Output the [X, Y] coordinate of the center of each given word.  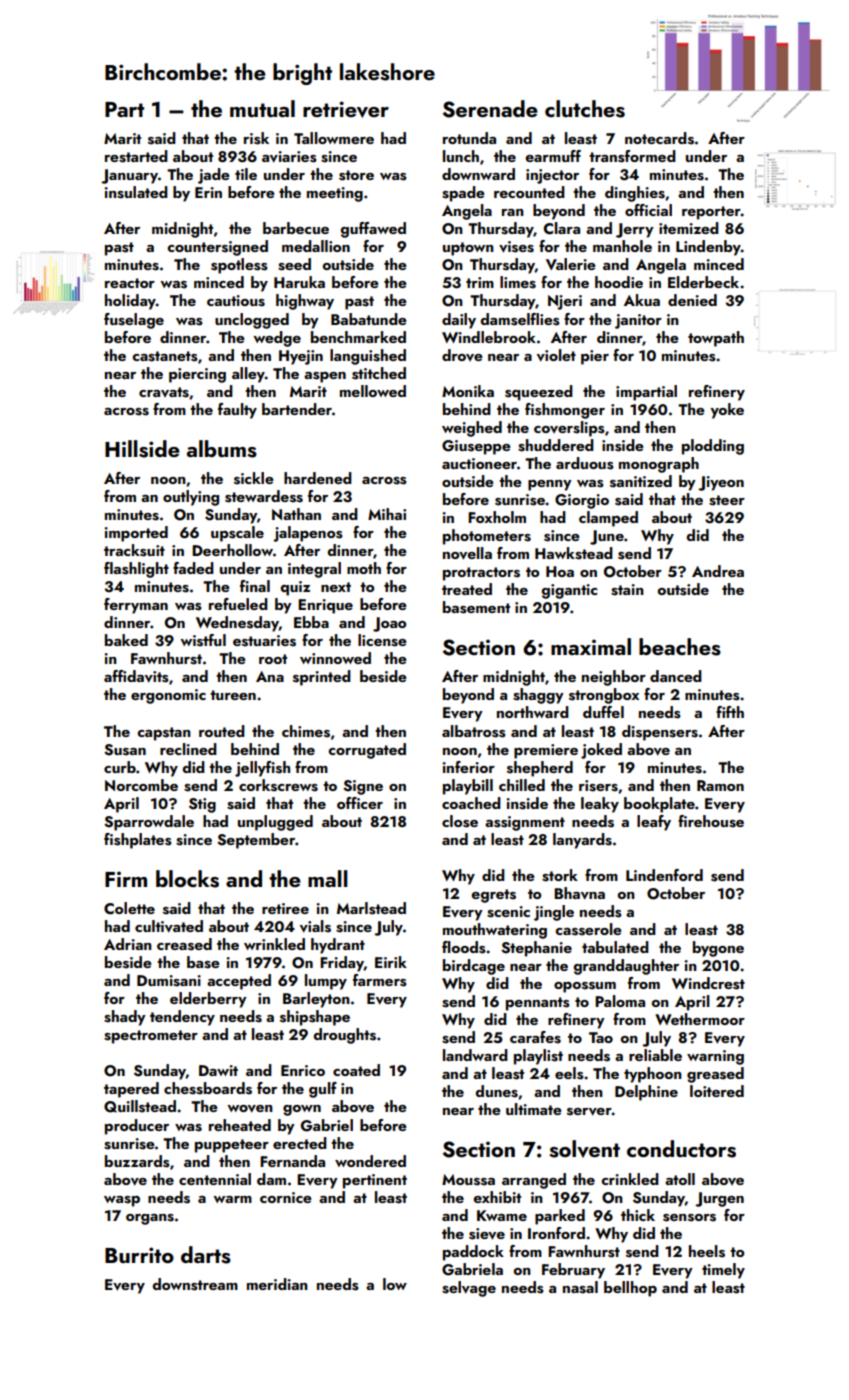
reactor [130, 283]
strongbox [604, 696]
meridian [277, 1284]
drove [462, 355]
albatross [474, 731]
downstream [195, 1284]
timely [723, 1271]
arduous [585, 463]
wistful [203, 640]
